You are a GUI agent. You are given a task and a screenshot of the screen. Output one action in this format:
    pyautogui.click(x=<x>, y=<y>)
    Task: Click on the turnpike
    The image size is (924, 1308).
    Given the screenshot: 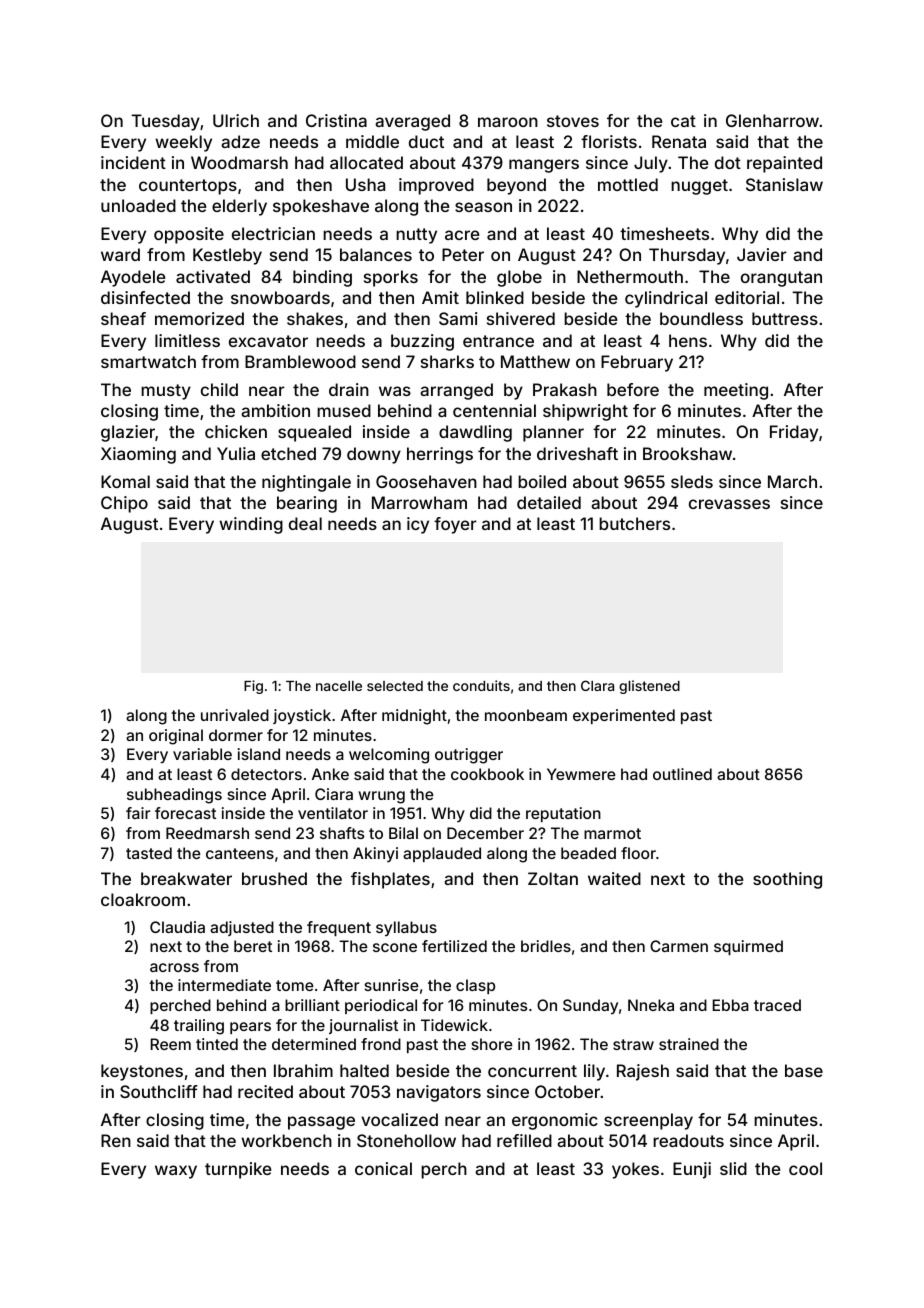 What is the action you would take?
    pyautogui.click(x=238, y=1170)
